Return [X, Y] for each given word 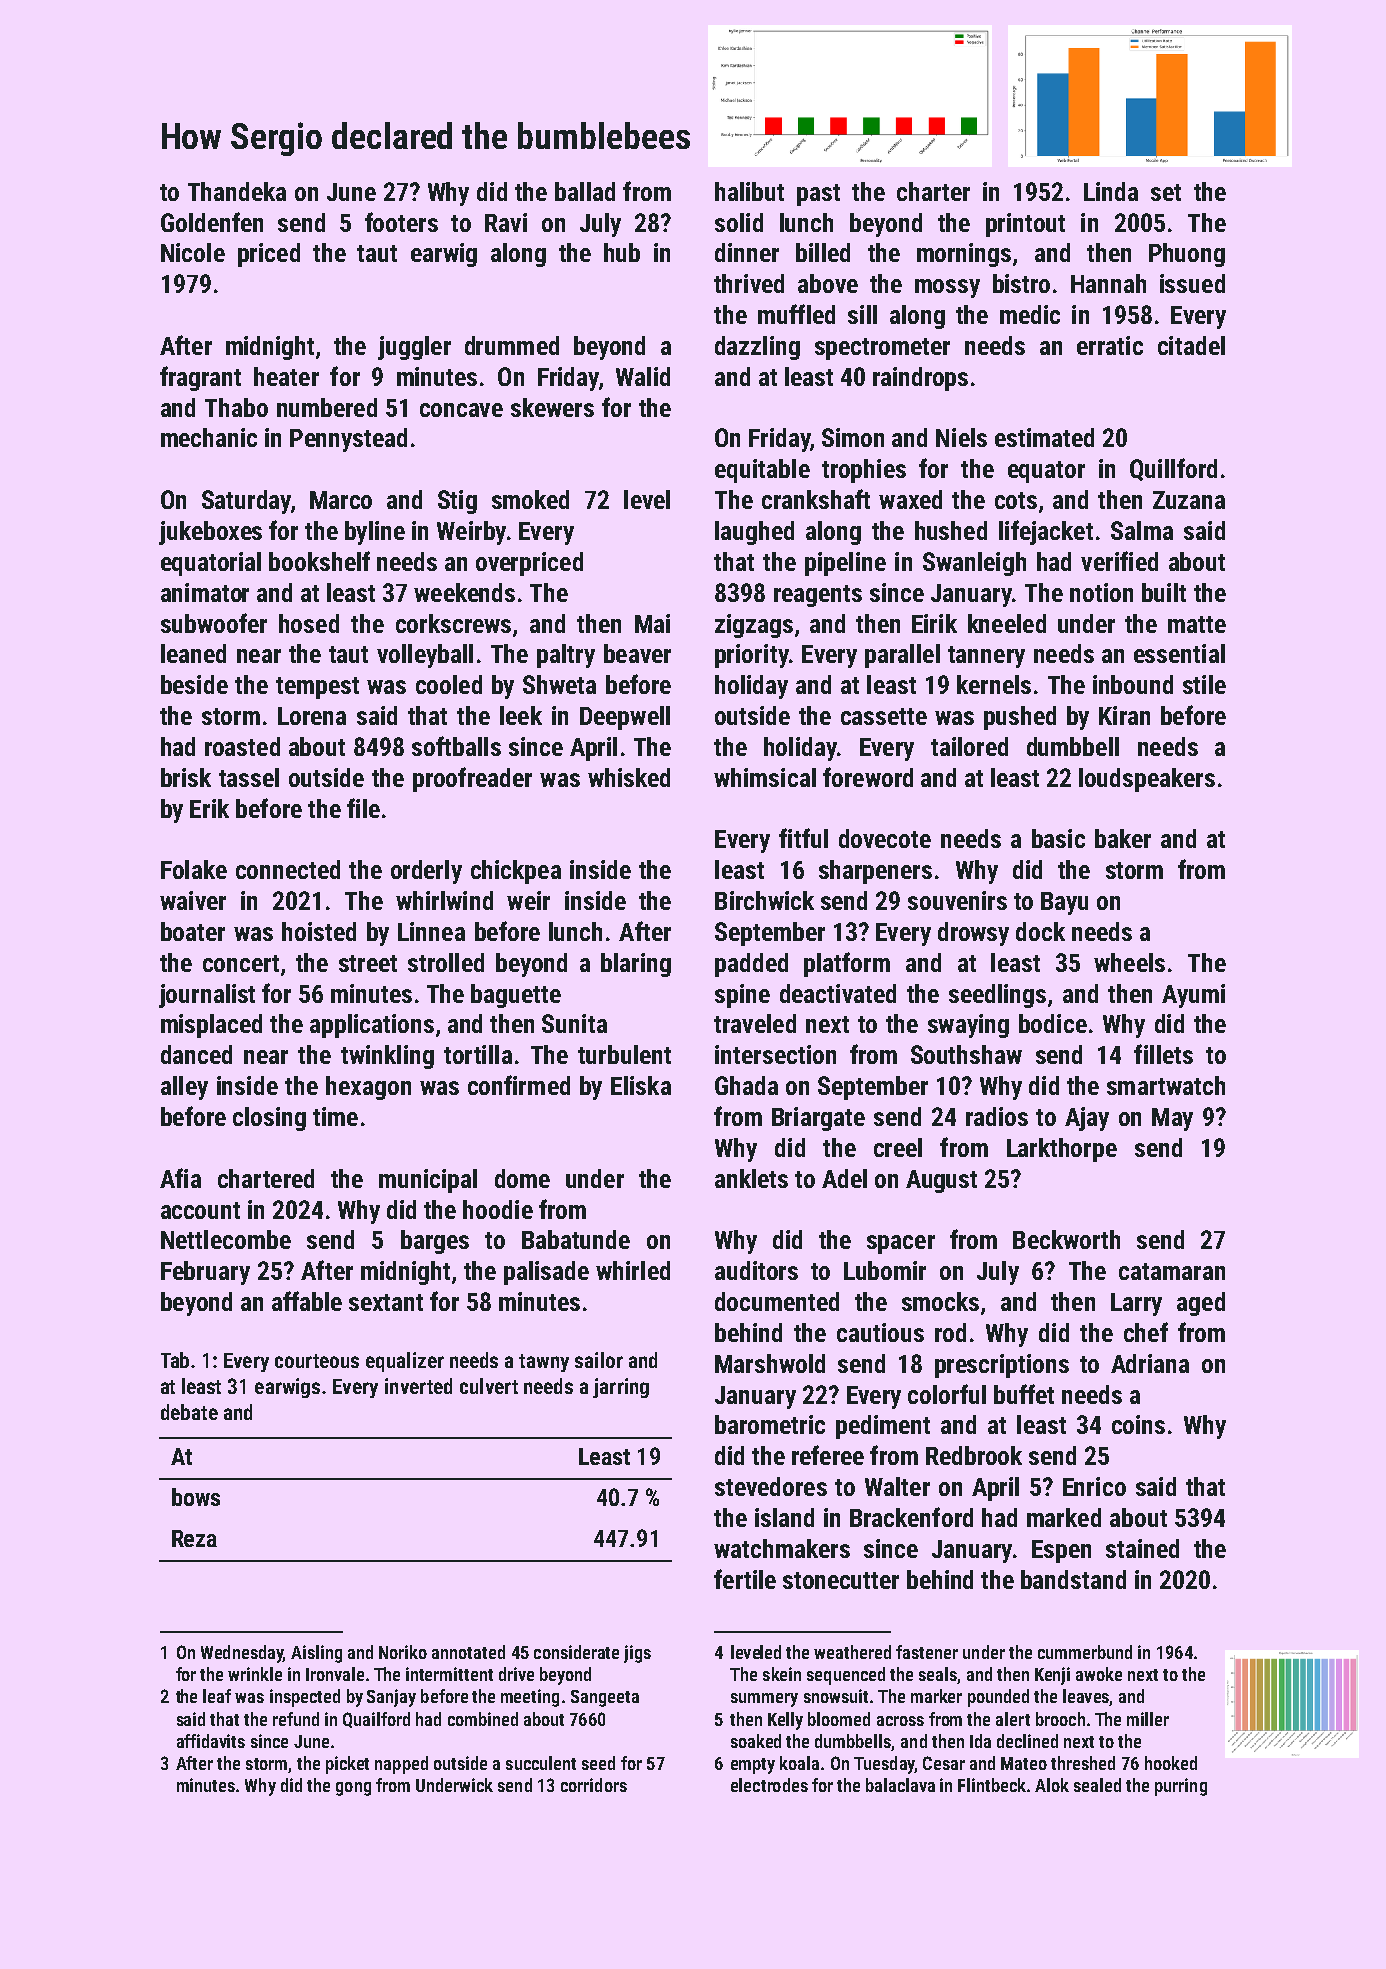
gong [353, 1789]
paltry [566, 656]
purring [1181, 1787]
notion [1101, 592]
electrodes [769, 1785]
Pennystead [348, 440]
